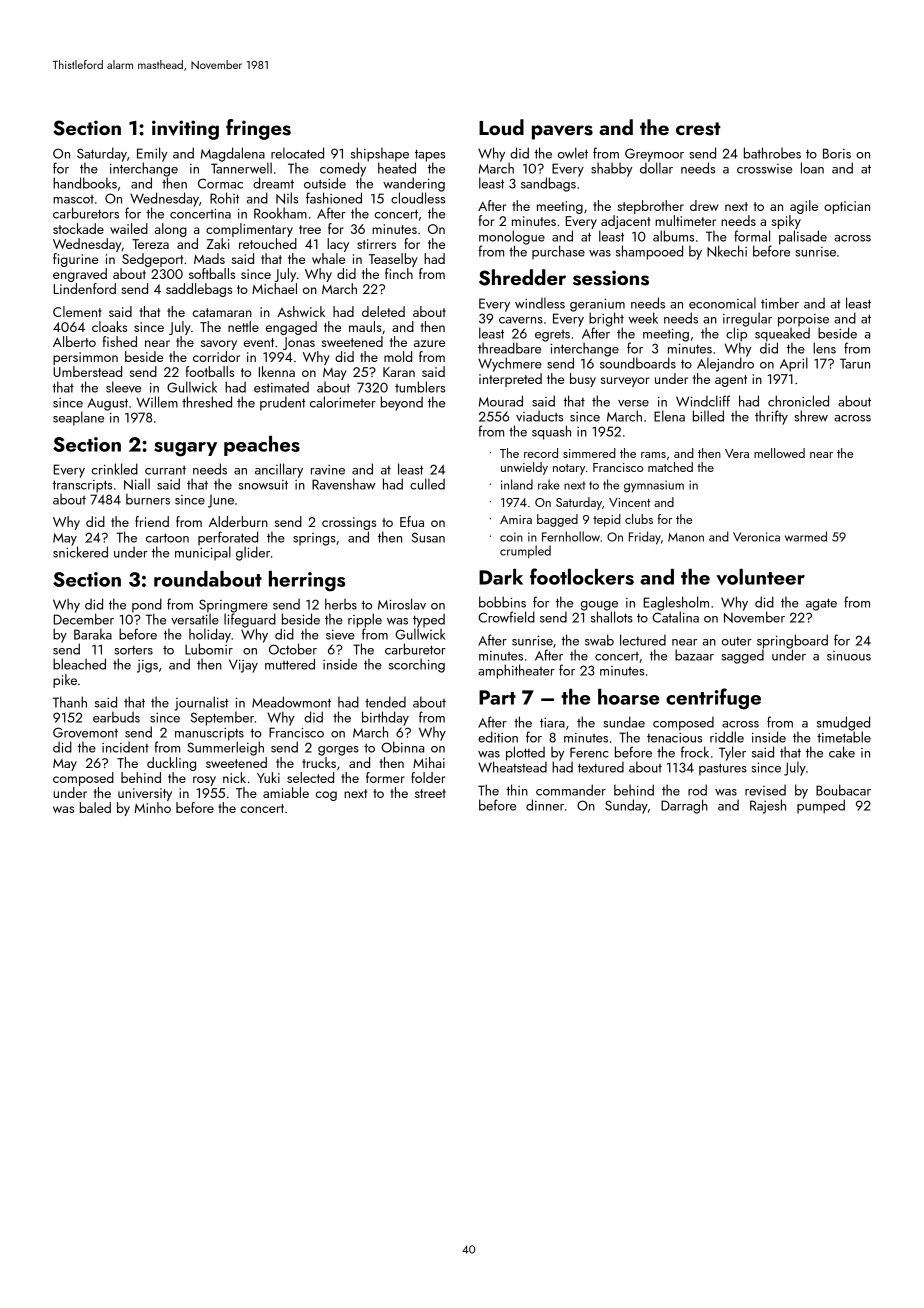 This page has width=924, height=1308. What do you see at coordinates (521, 320) in the page?
I see `caverns` at bounding box center [521, 320].
